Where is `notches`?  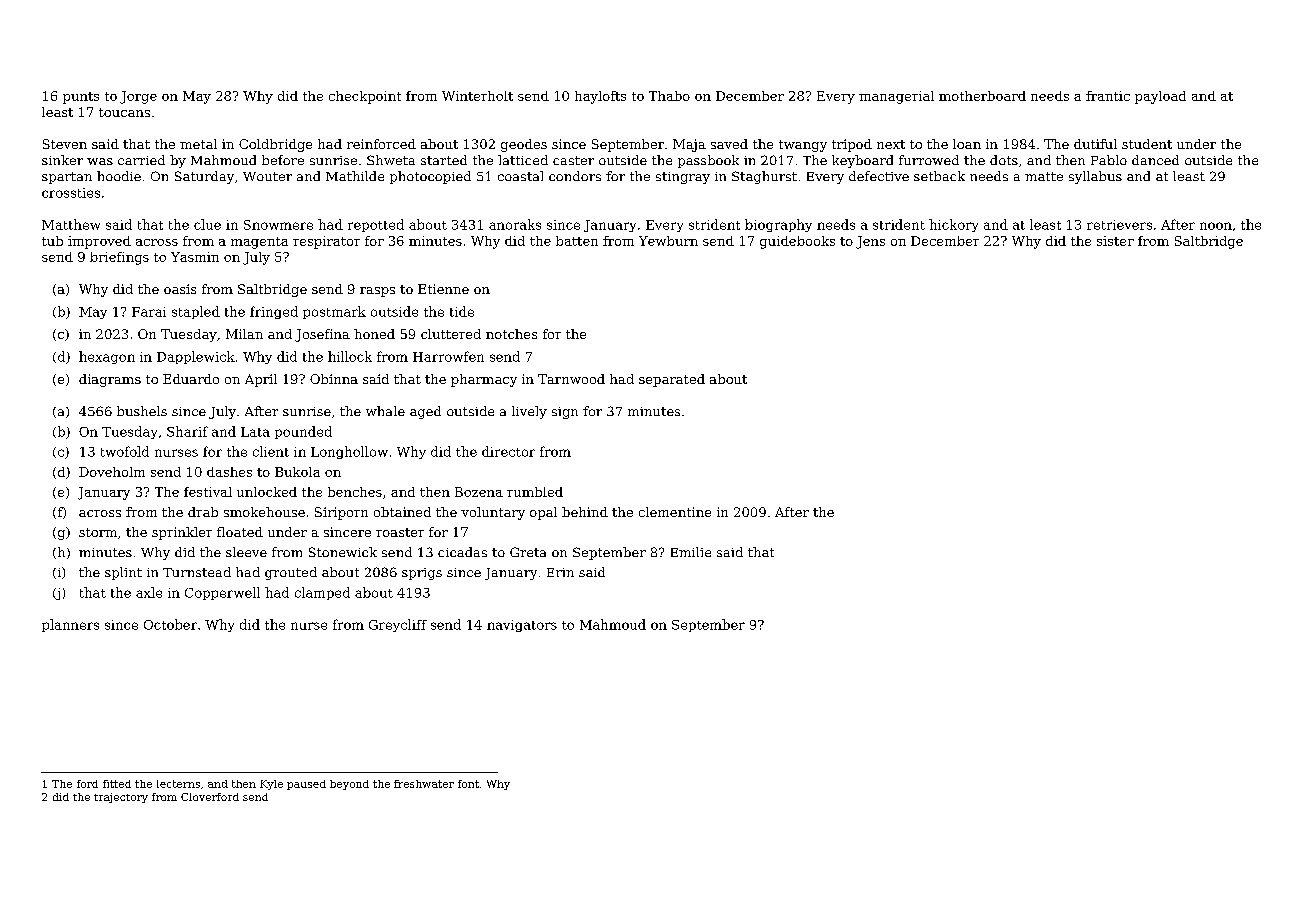
notches is located at coordinates (511, 334).
